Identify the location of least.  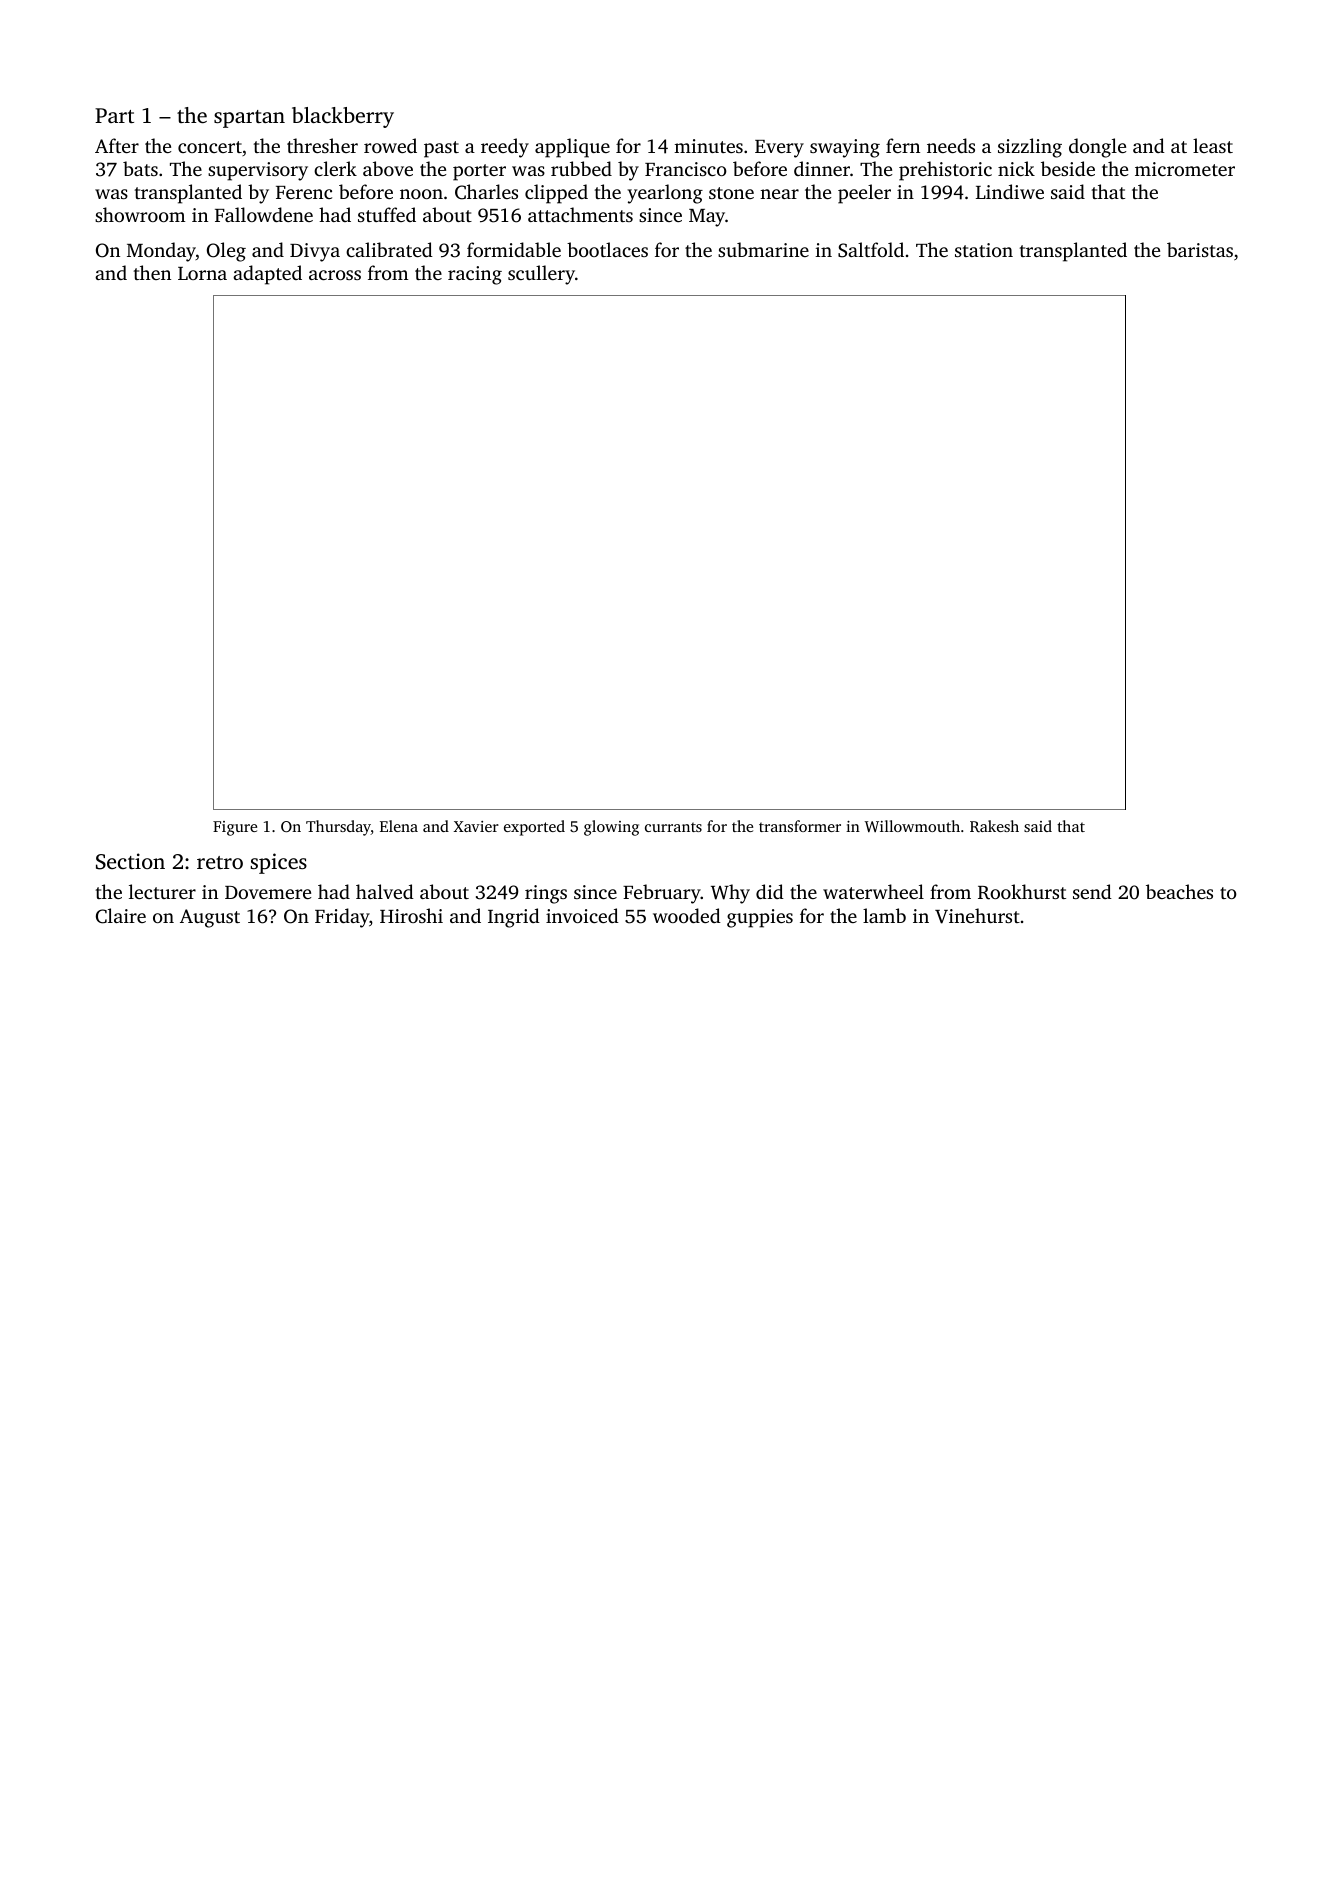
(1213, 145).
